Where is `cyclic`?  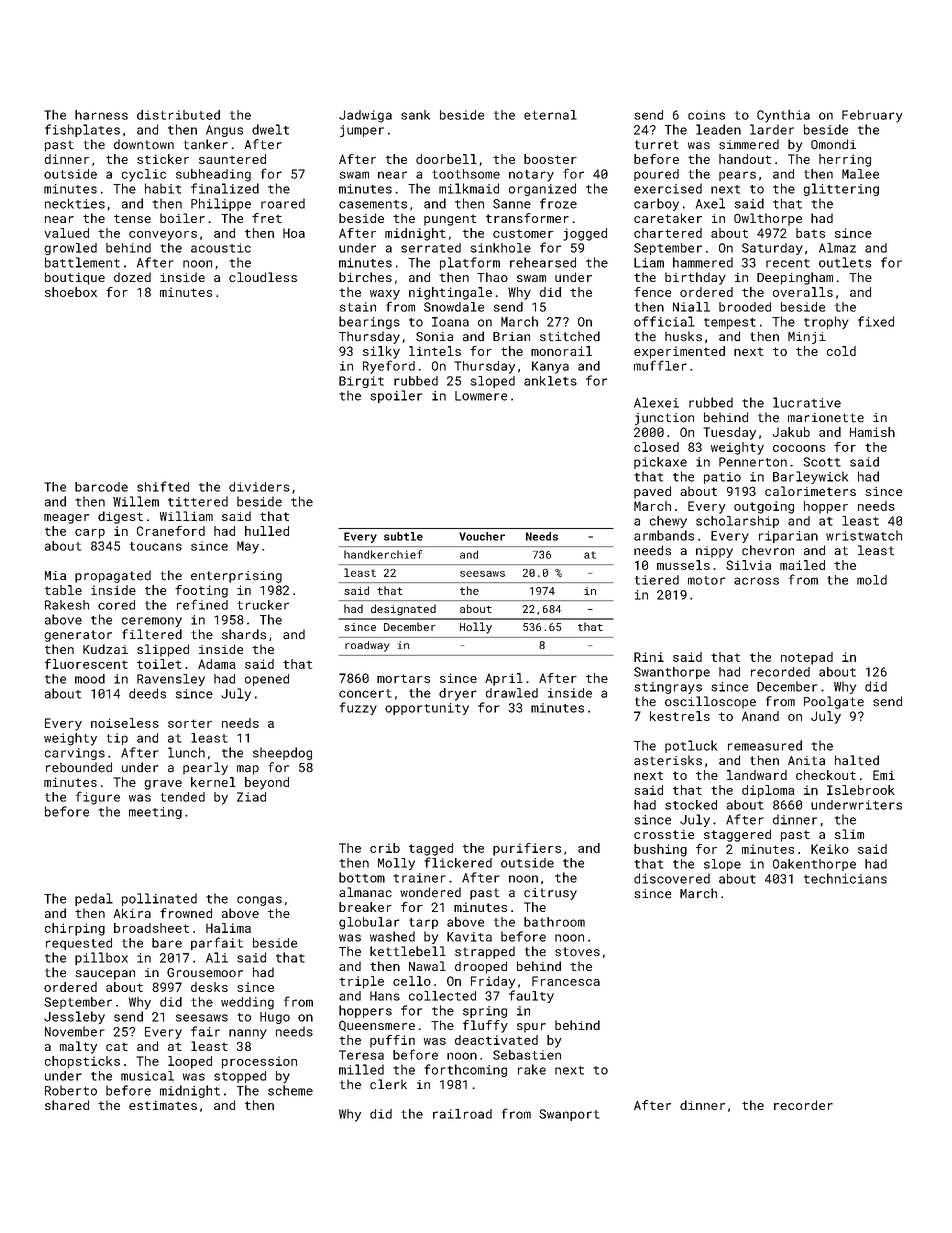 cyclic is located at coordinates (144, 175).
